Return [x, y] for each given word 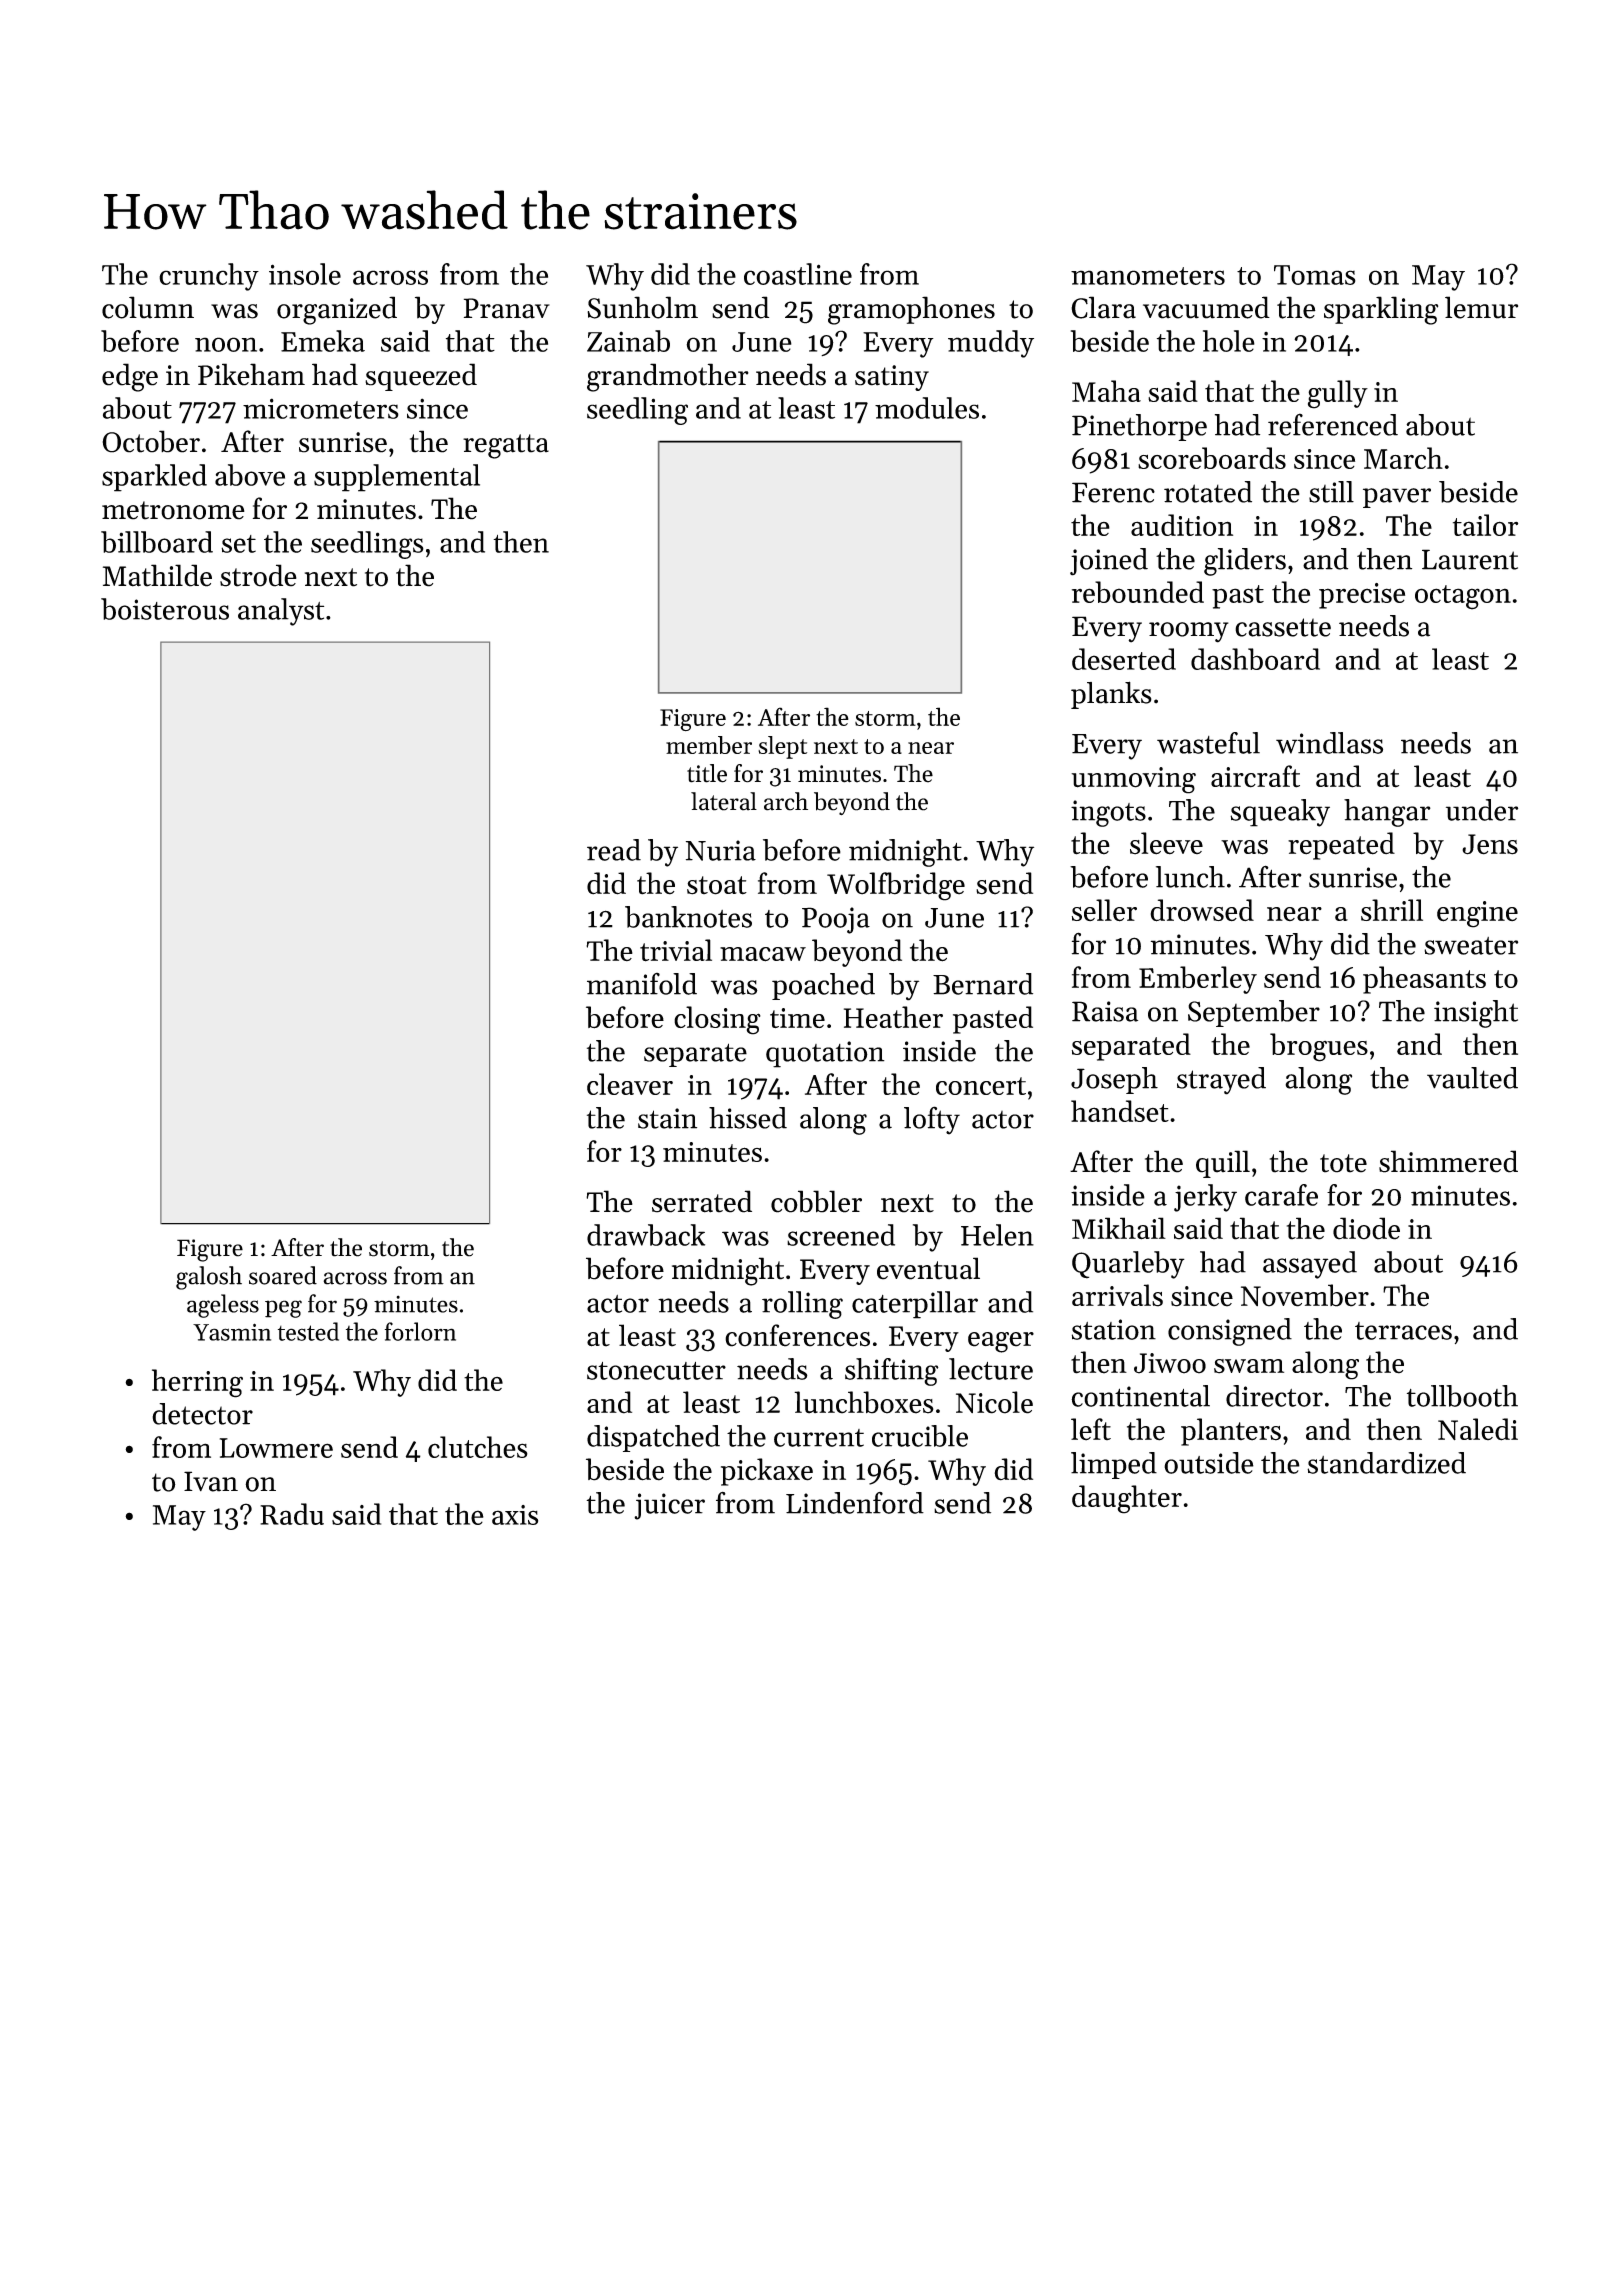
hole [1229, 341]
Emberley [1198, 980]
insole [305, 274]
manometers [1148, 276]
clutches [478, 1447]
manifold [642, 984]
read [614, 850]
